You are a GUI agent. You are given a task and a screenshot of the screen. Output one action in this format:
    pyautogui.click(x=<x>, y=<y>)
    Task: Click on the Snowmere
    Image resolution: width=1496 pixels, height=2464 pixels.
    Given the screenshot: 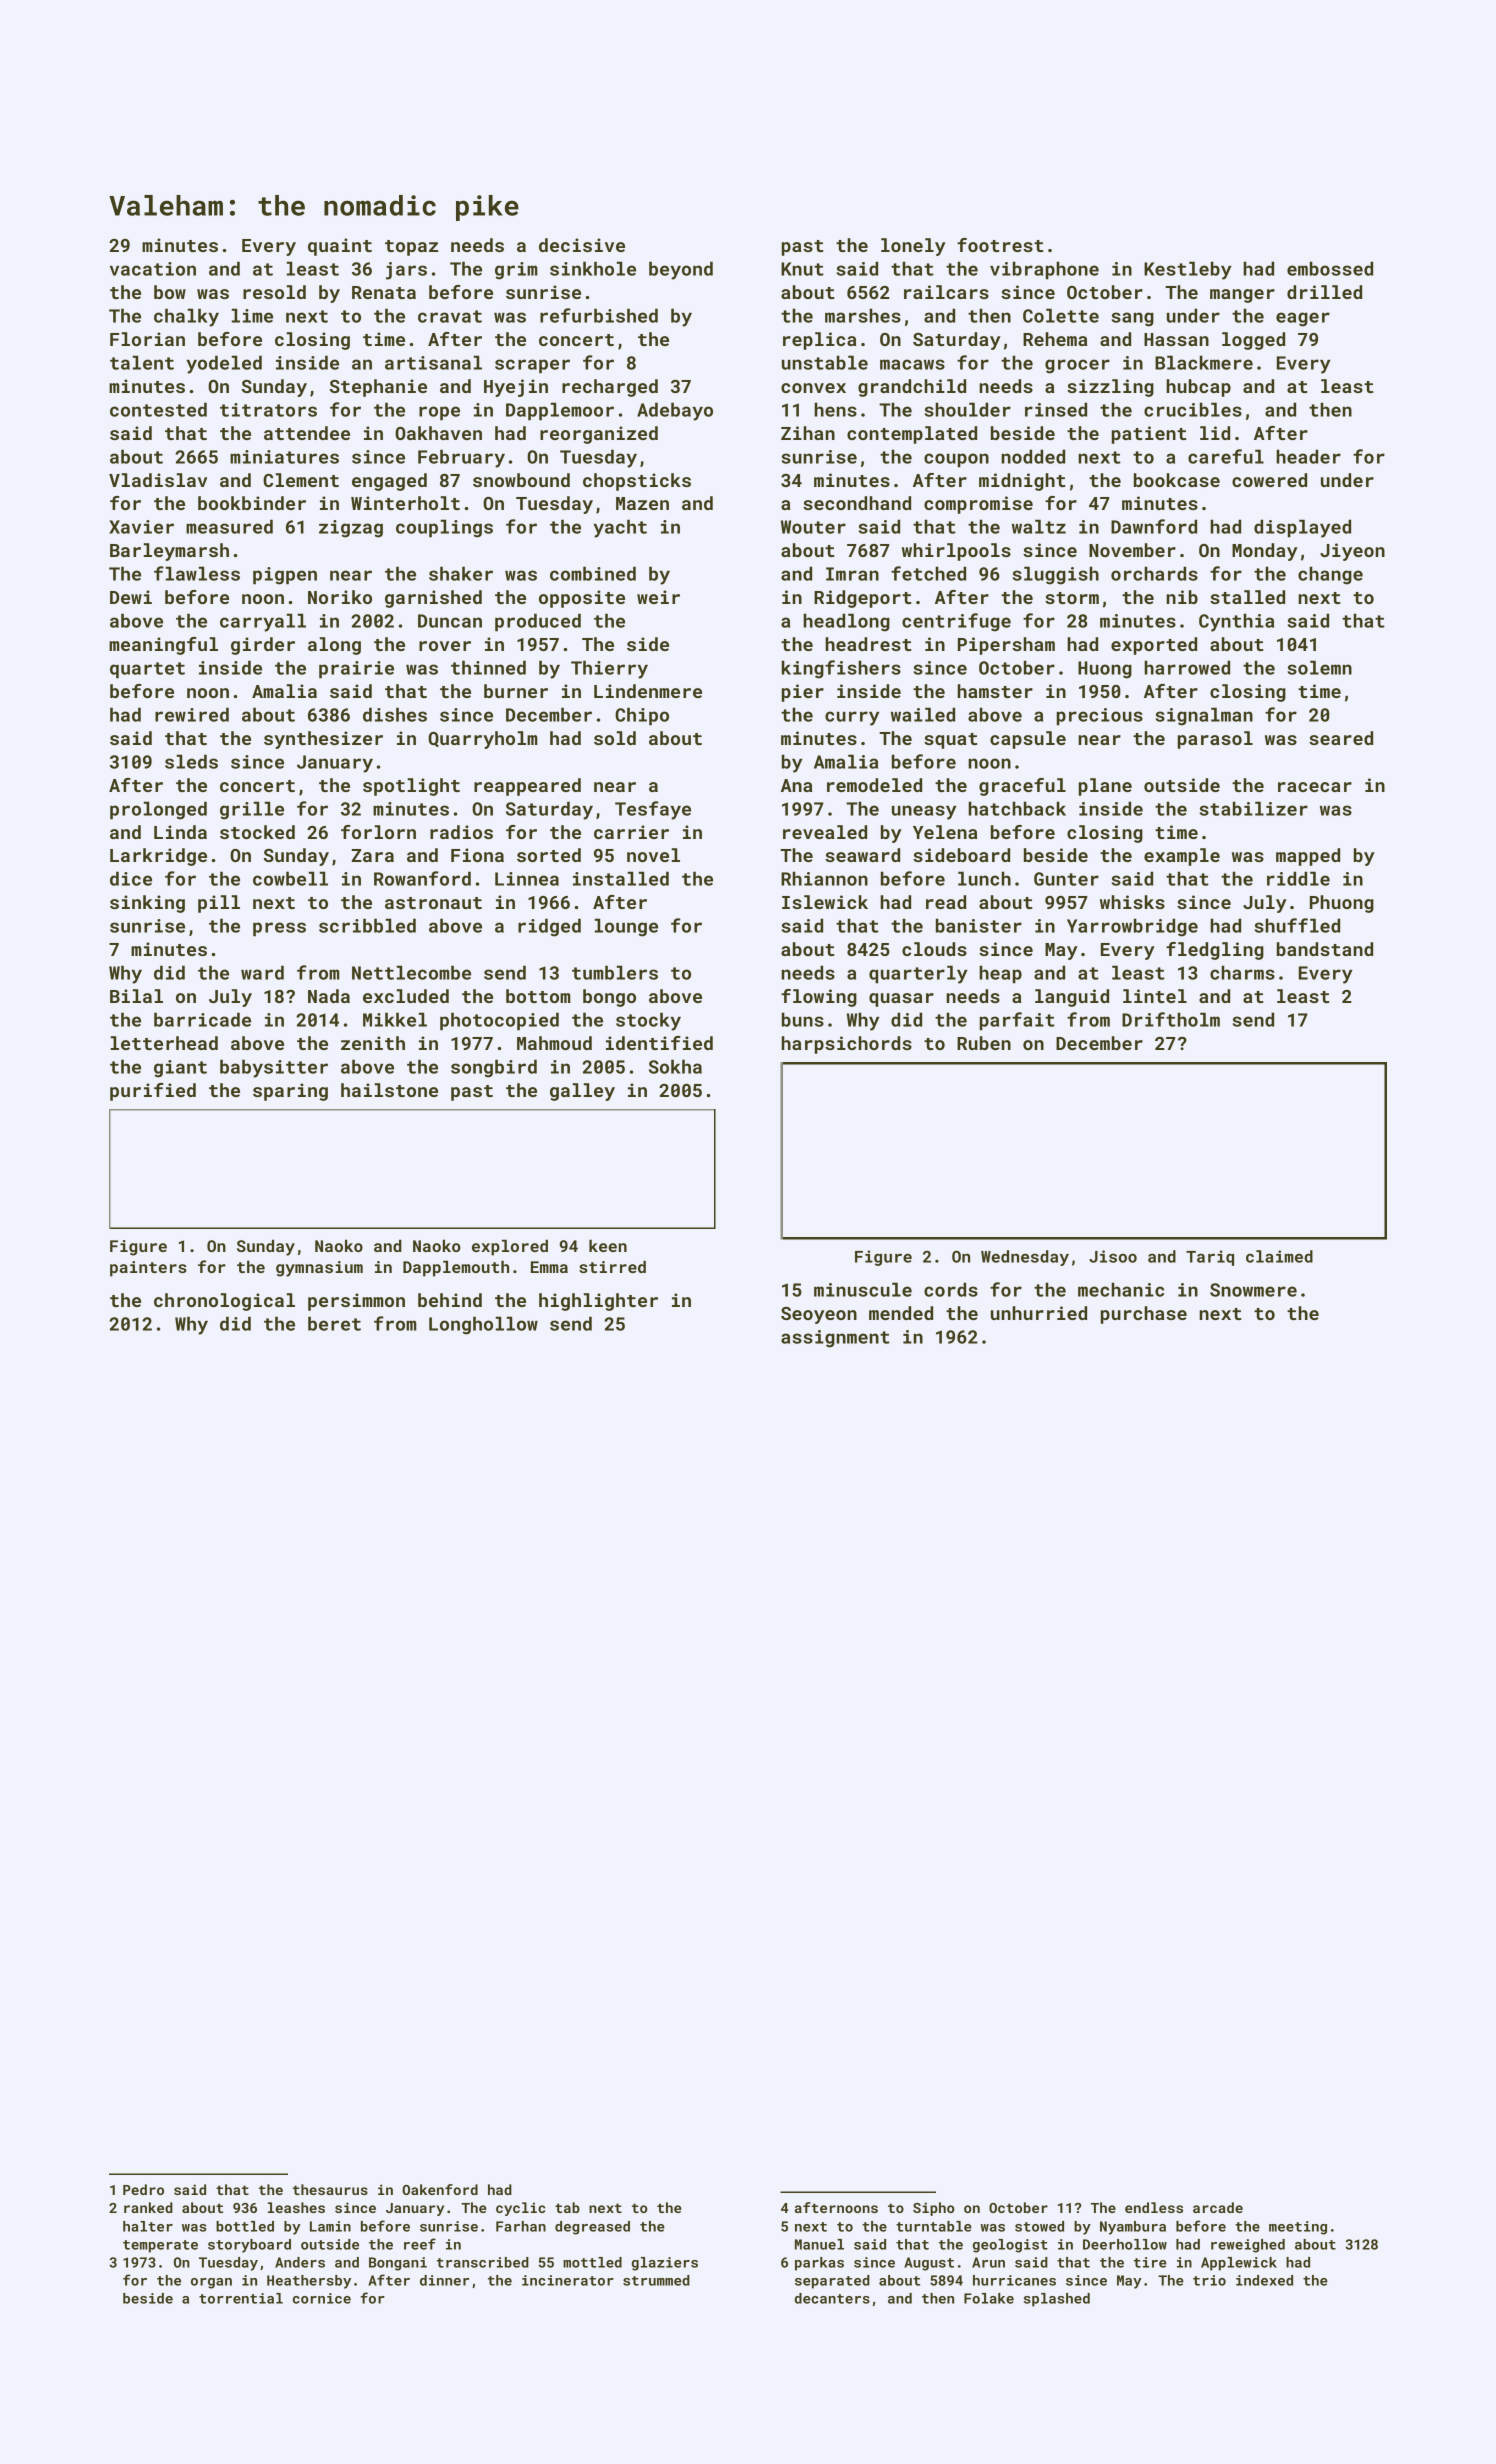 What is the action you would take?
    pyautogui.click(x=1253, y=1290)
